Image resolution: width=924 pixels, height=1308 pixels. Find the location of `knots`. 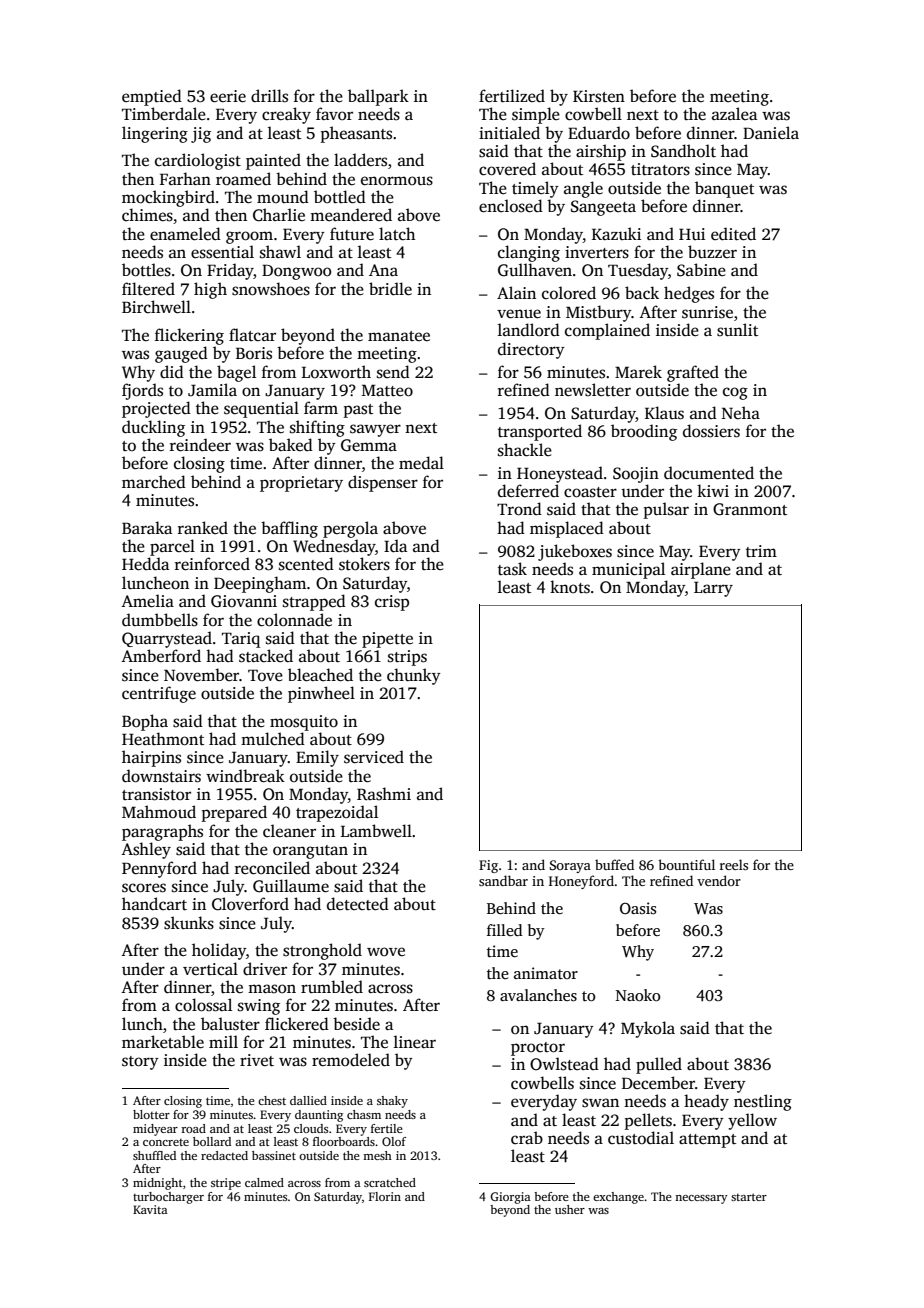

knots is located at coordinates (570, 587).
